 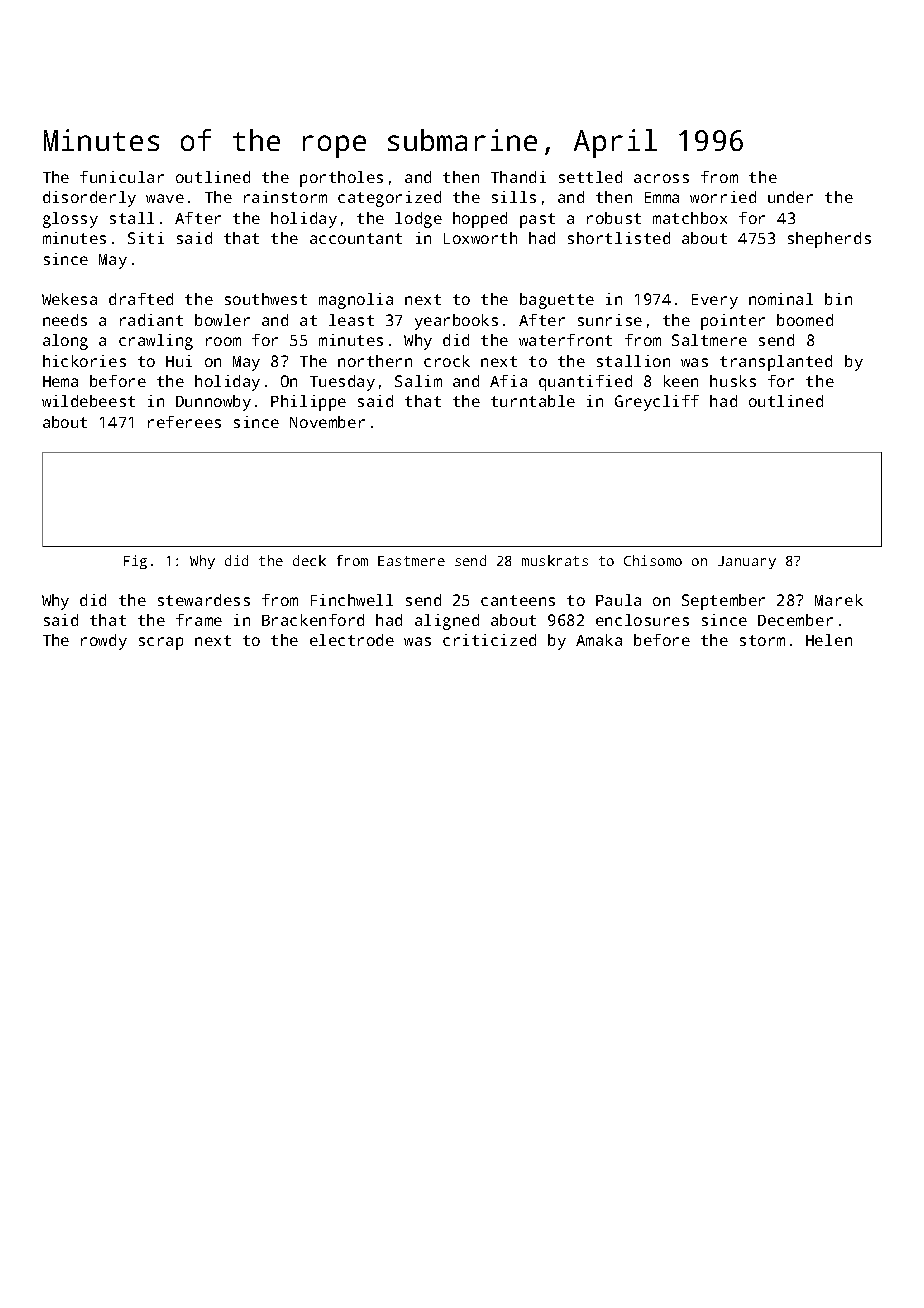 What do you see at coordinates (747, 562) in the document?
I see `January` at bounding box center [747, 562].
